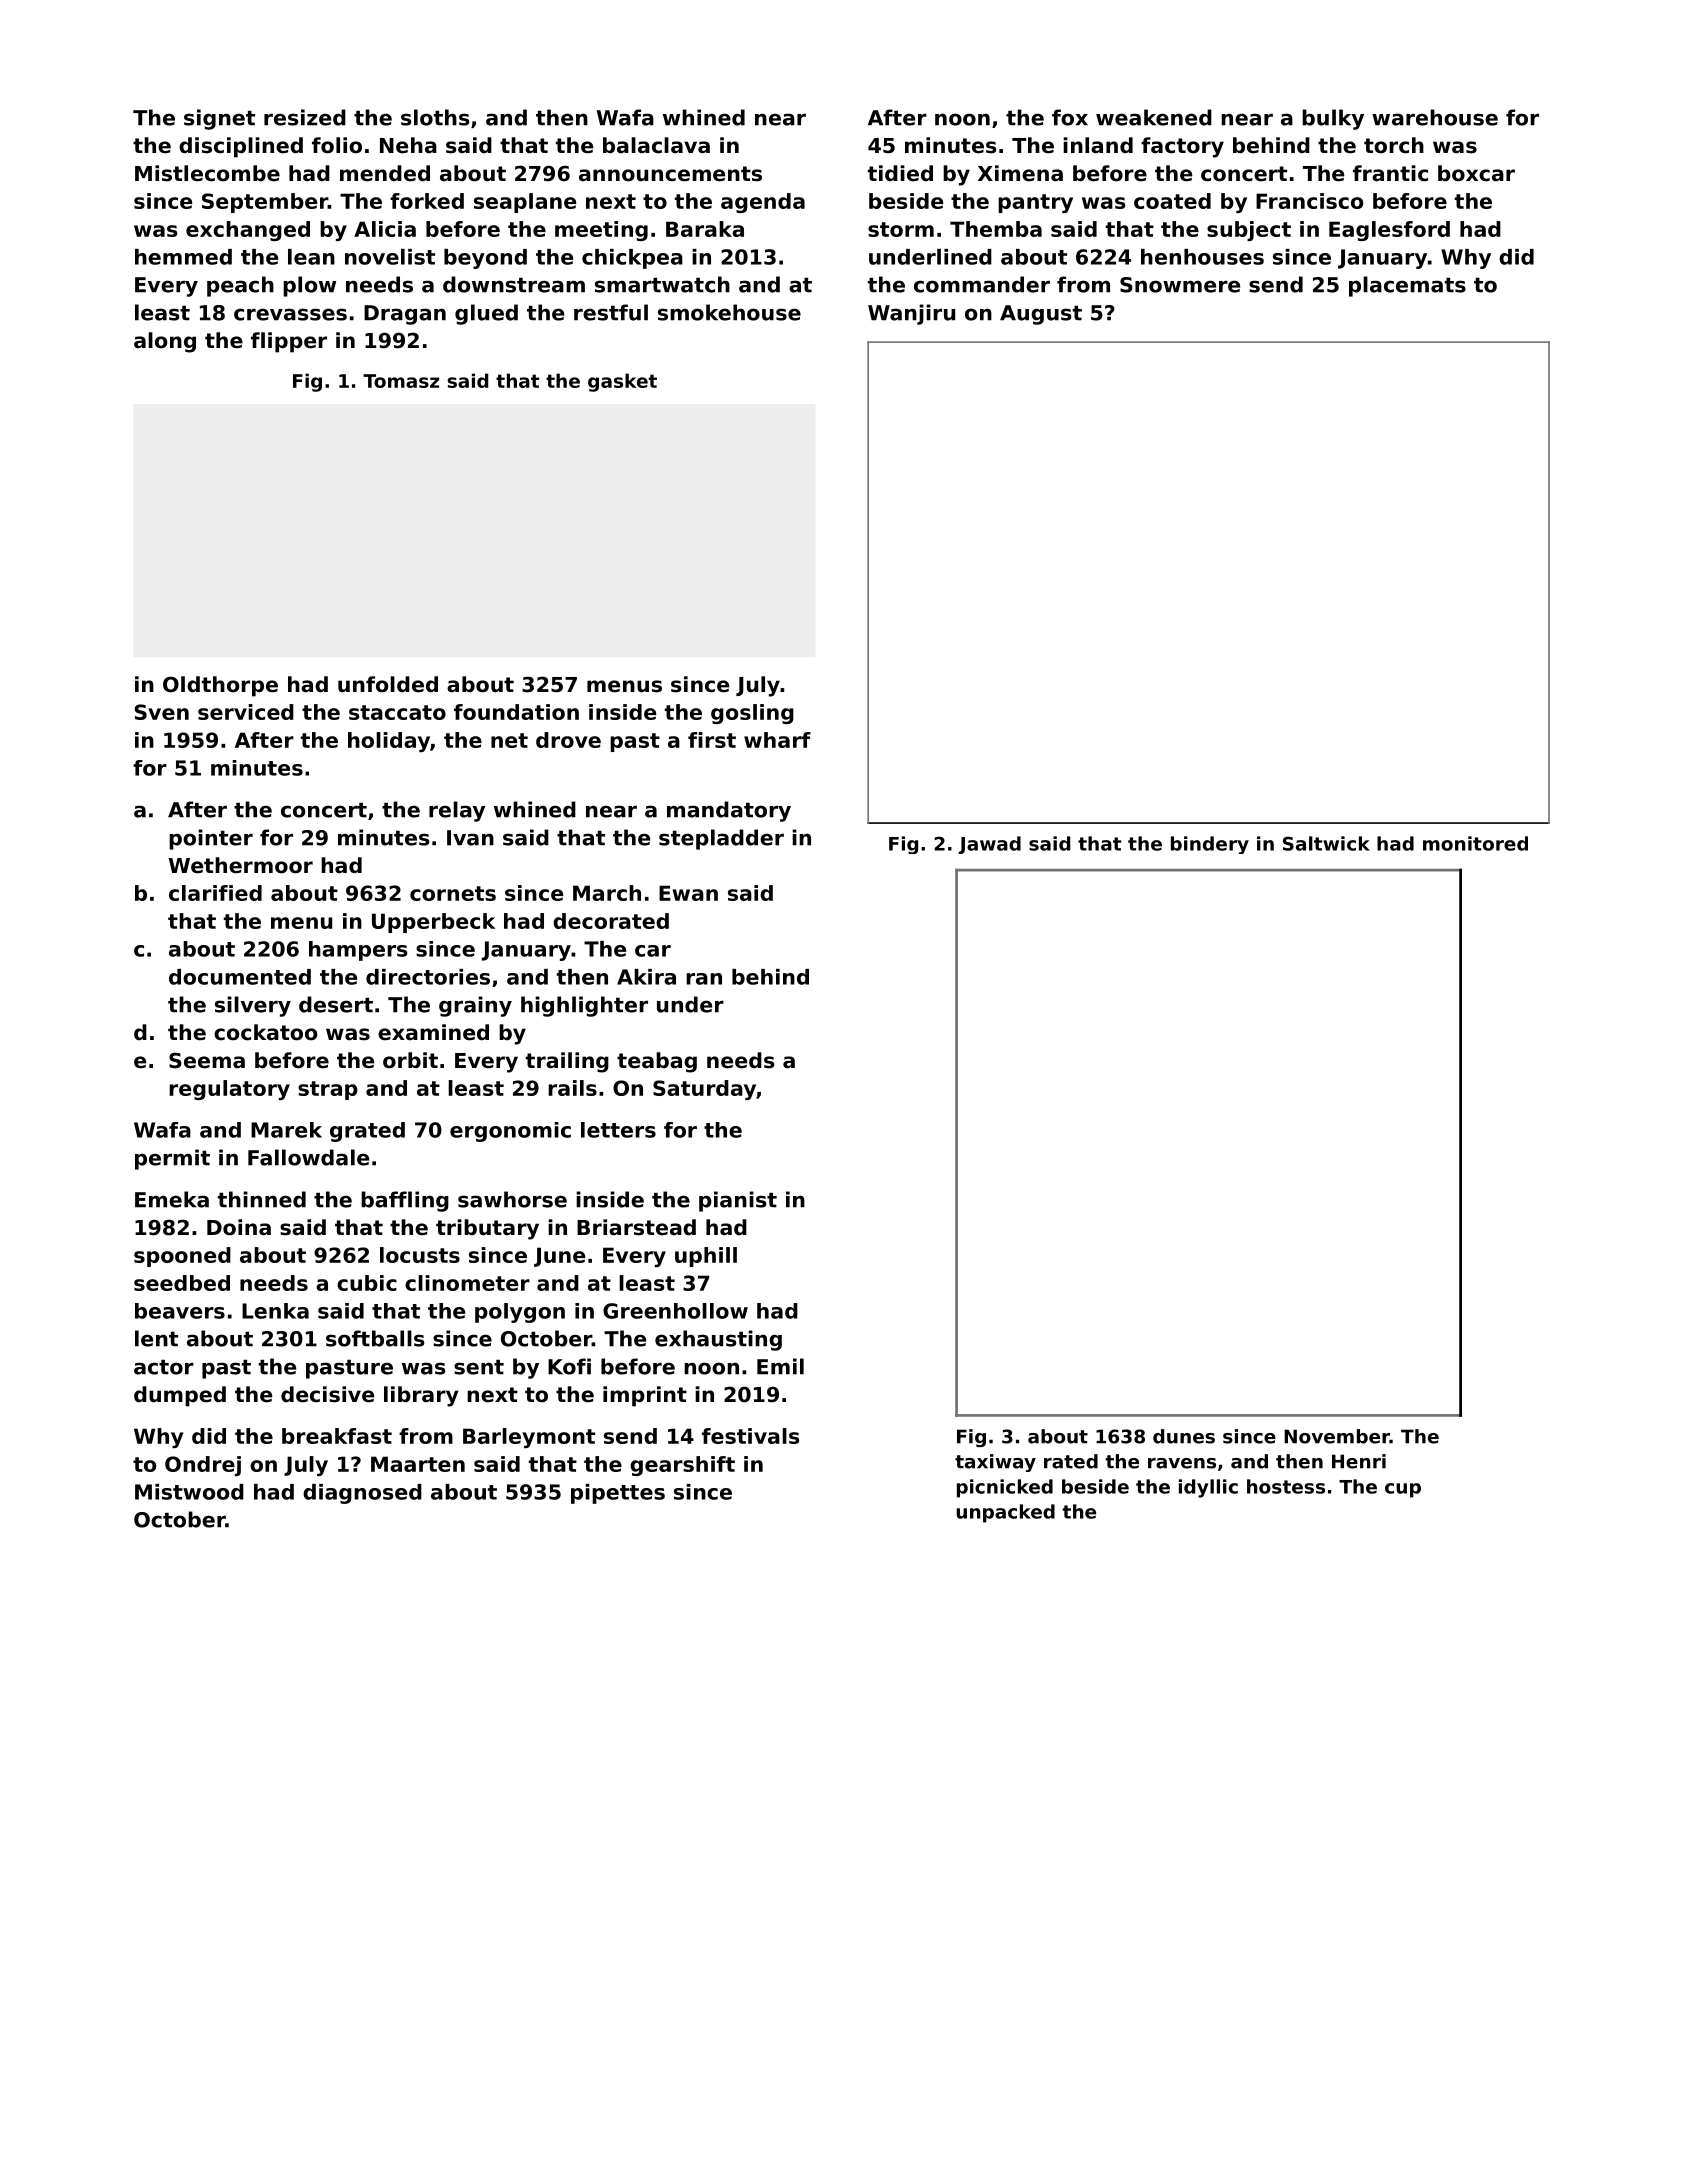 The width and height of the screenshot is (1683, 2178). Describe the element at coordinates (752, 714) in the screenshot. I see `gosling` at that location.
